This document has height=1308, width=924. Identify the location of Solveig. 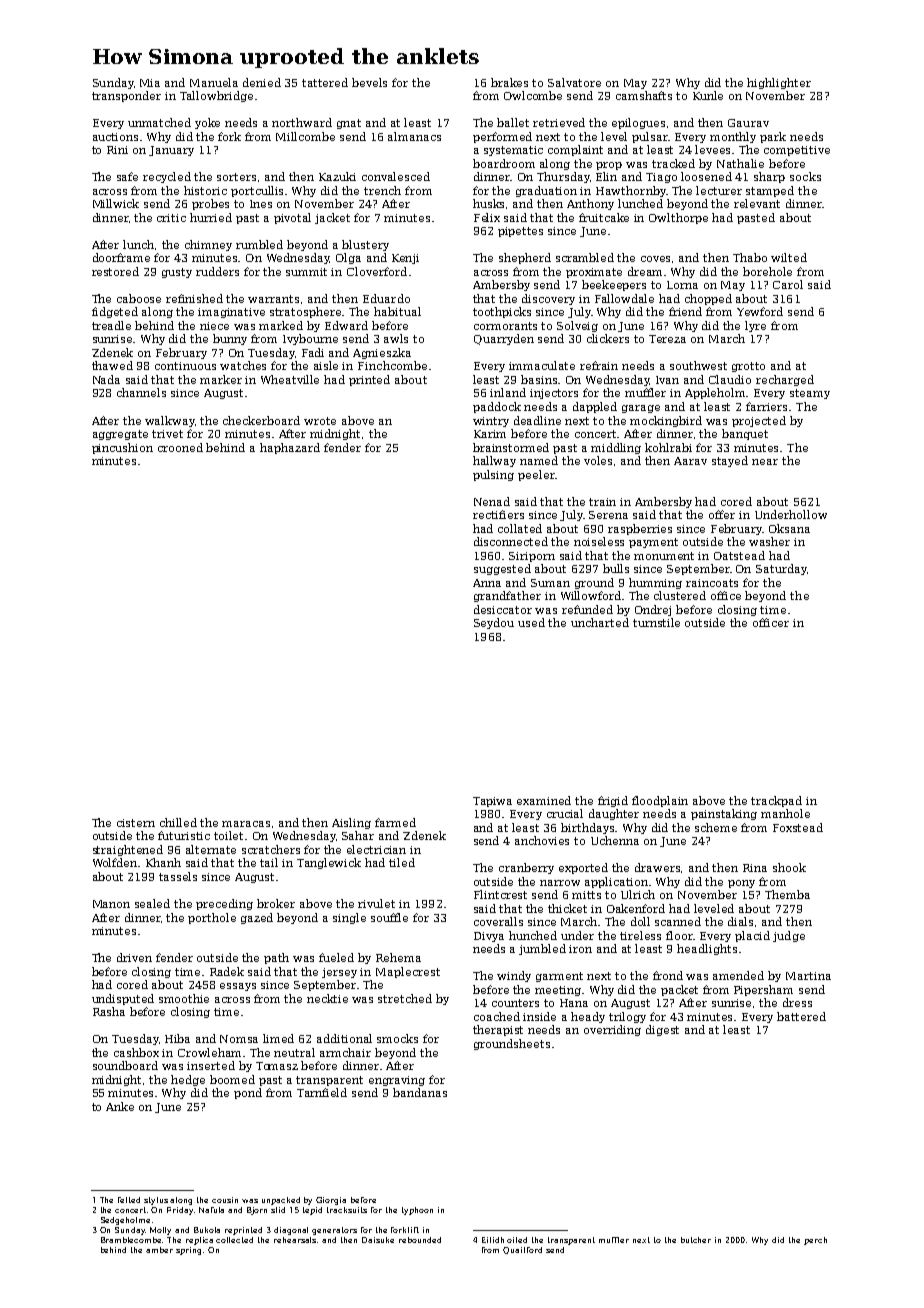
(577, 326).
